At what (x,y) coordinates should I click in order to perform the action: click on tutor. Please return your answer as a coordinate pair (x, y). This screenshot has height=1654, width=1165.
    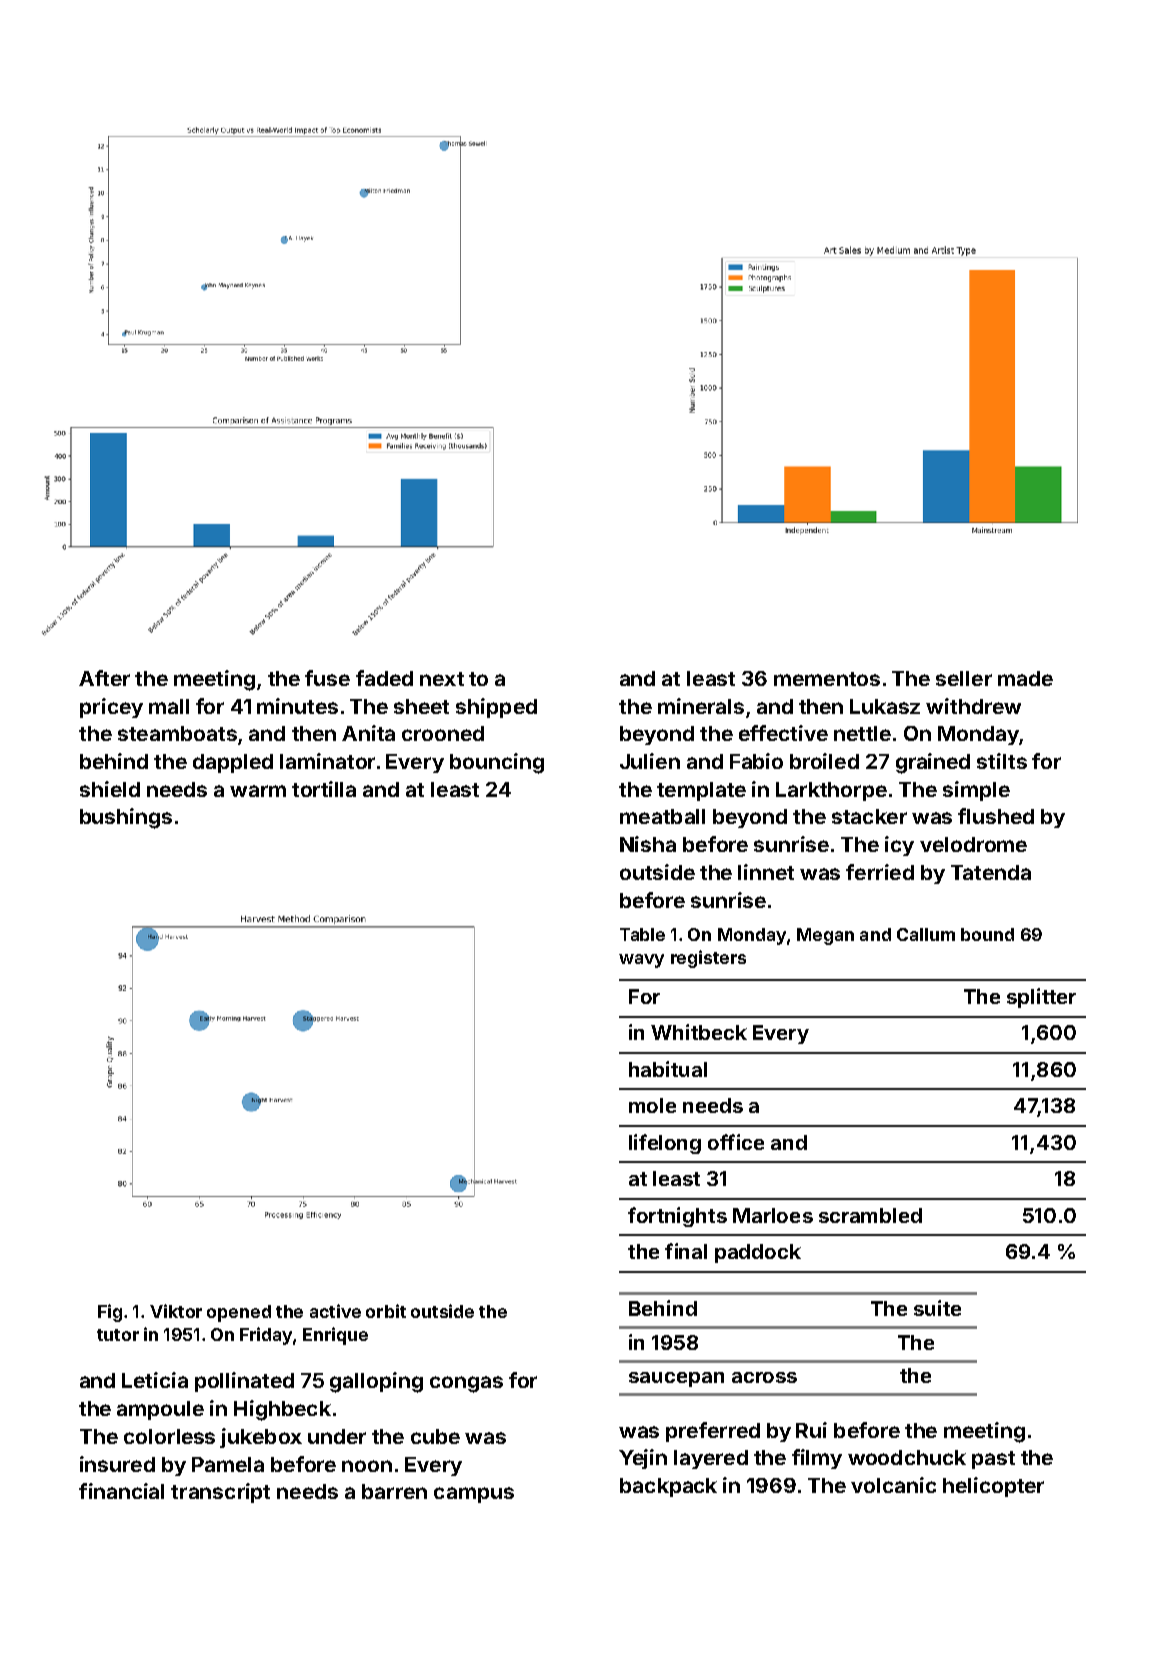
    Looking at the image, I should click on (118, 1335).
